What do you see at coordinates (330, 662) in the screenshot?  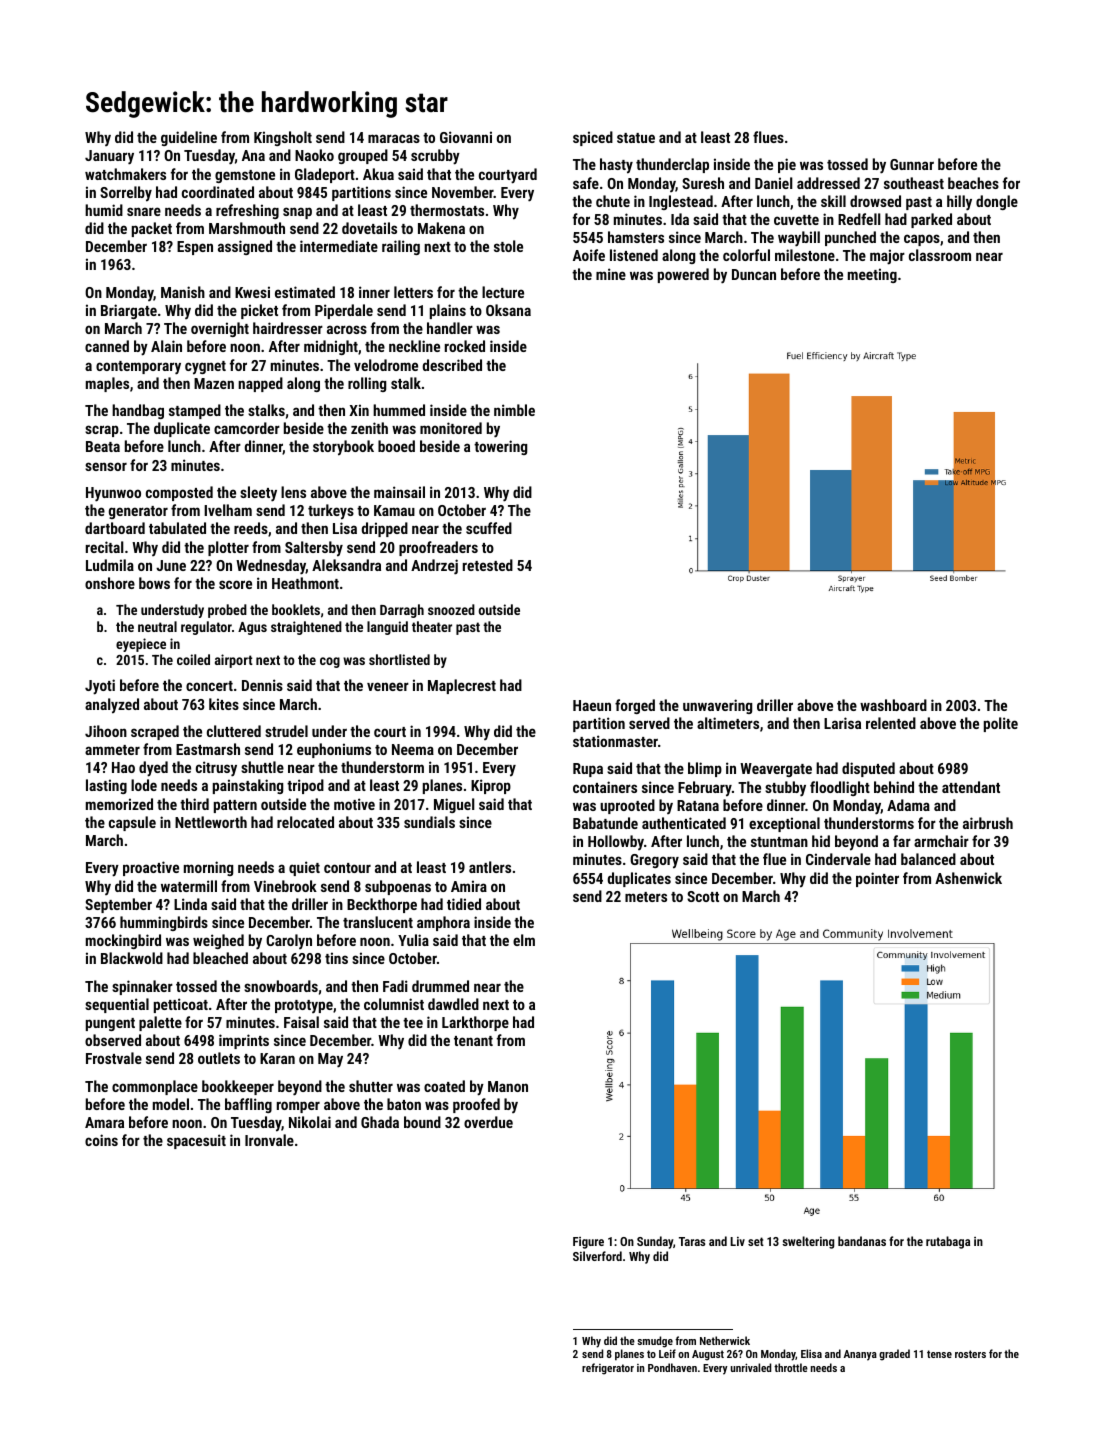 I see `cog` at bounding box center [330, 662].
